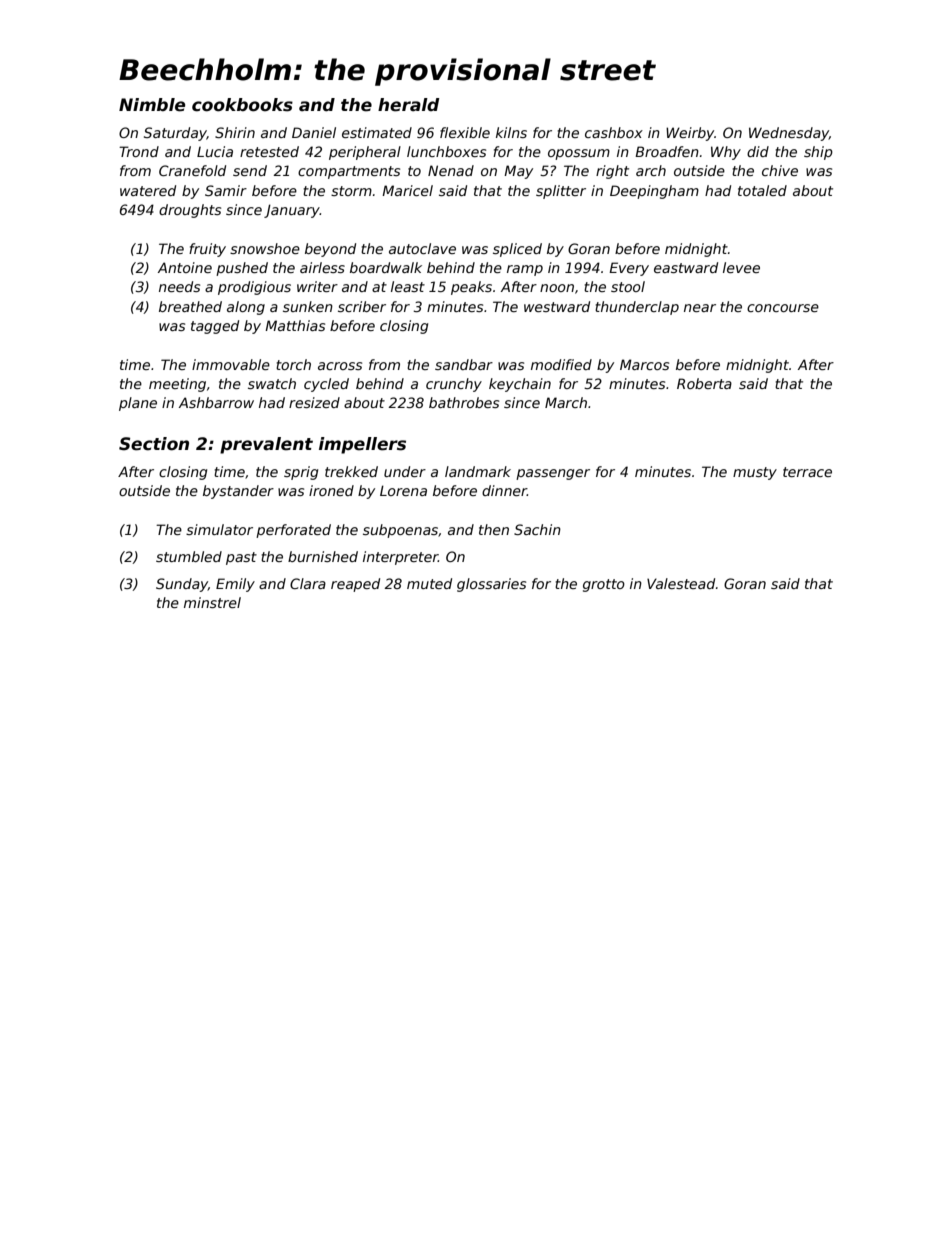 The image size is (952, 1233). I want to click on levee, so click(741, 267).
